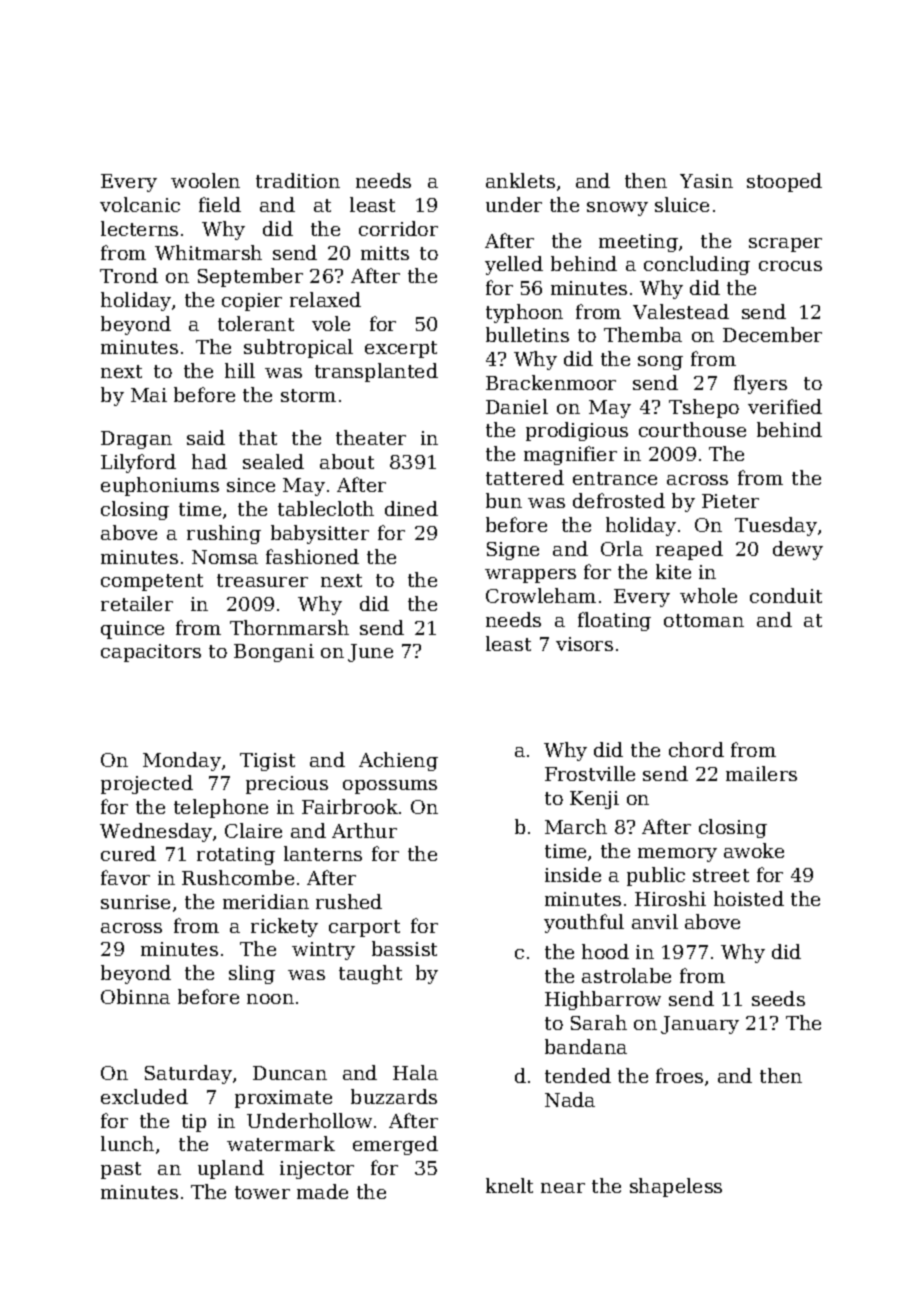 Image resolution: width=924 pixels, height=1311 pixels. Describe the element at coordinates (622, 548) in the screenshot. I see `Orla` at that location.
